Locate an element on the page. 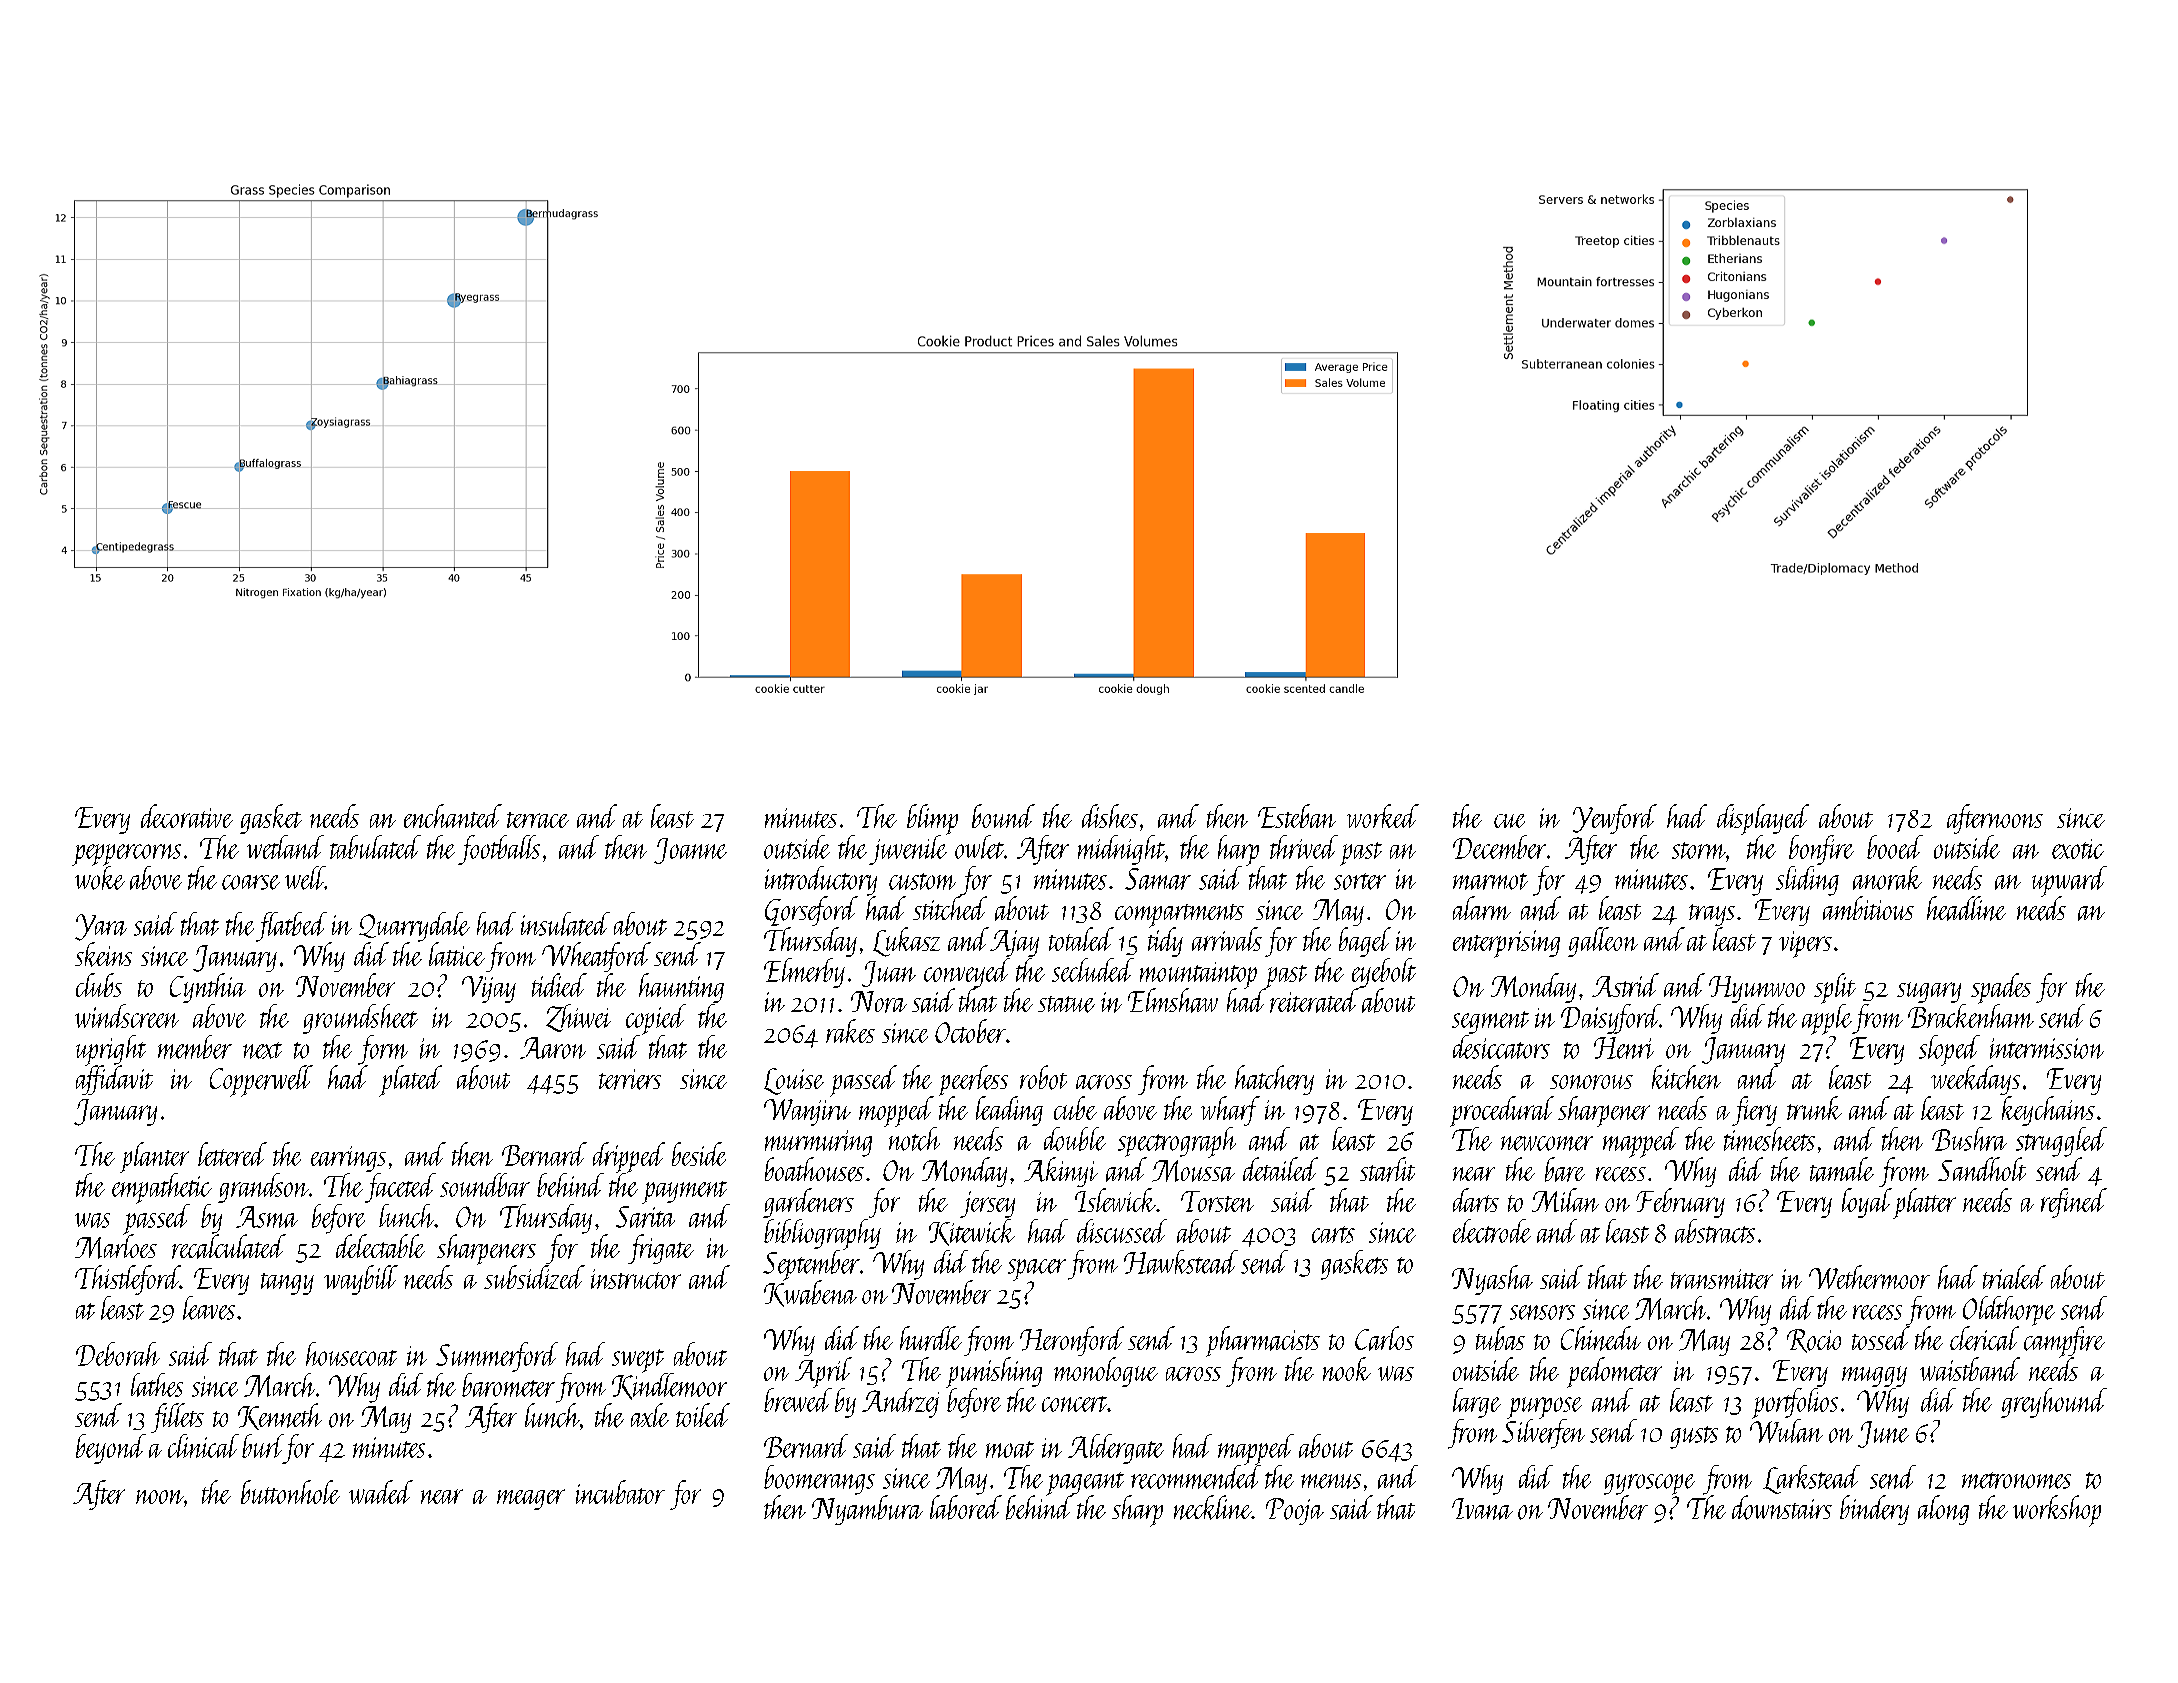 Image resolution: width=2178 pixels, height=1683 pixels. peerless is located at coordinates (973, 1080).
